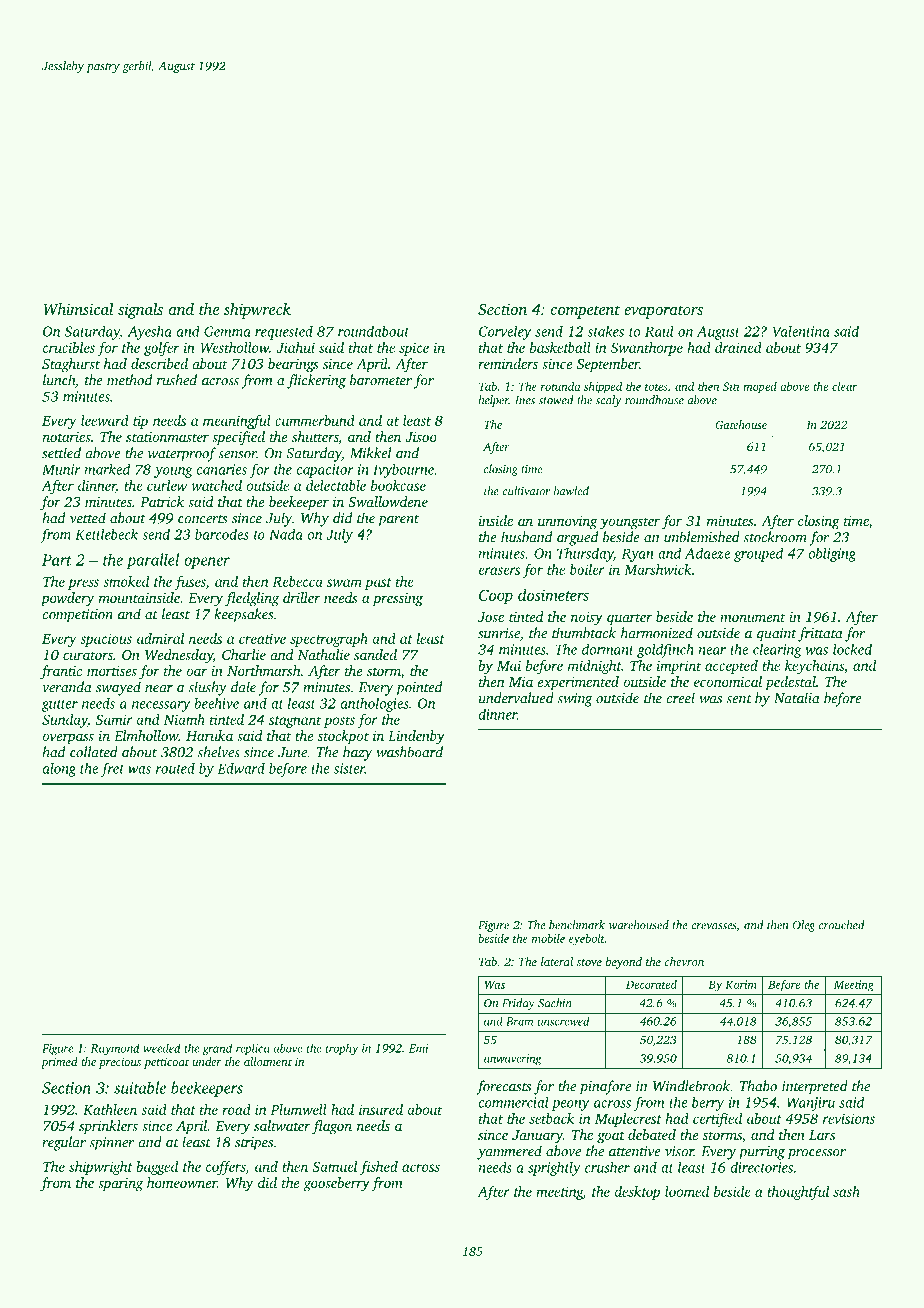 This screenshot has width=924, height=1308. What do you see at coordinates (217, 1049) in the screenshot?
I see `grand` at bounding box center [217, 1049].
